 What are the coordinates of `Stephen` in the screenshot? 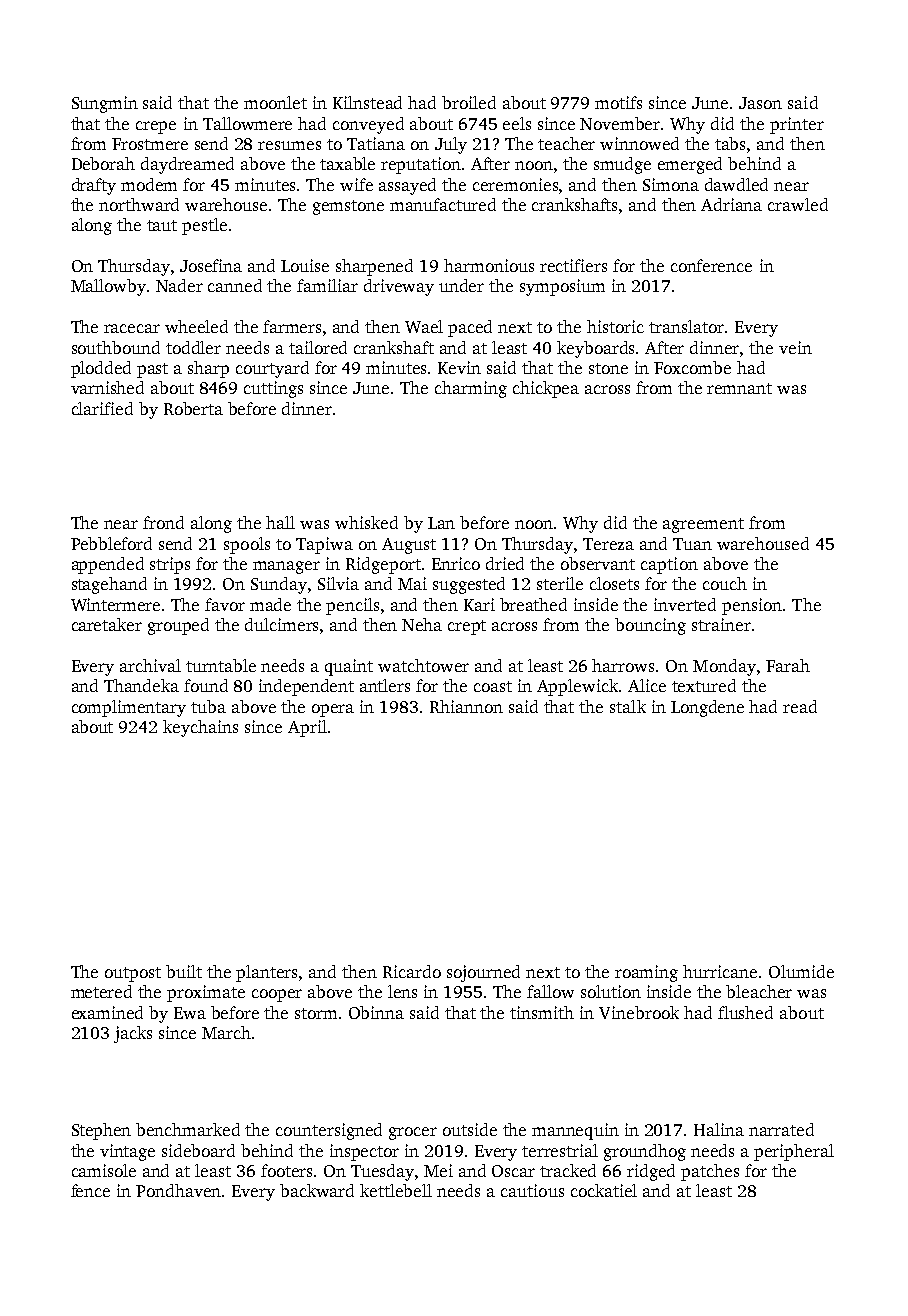 It's located at (101, 1131).
